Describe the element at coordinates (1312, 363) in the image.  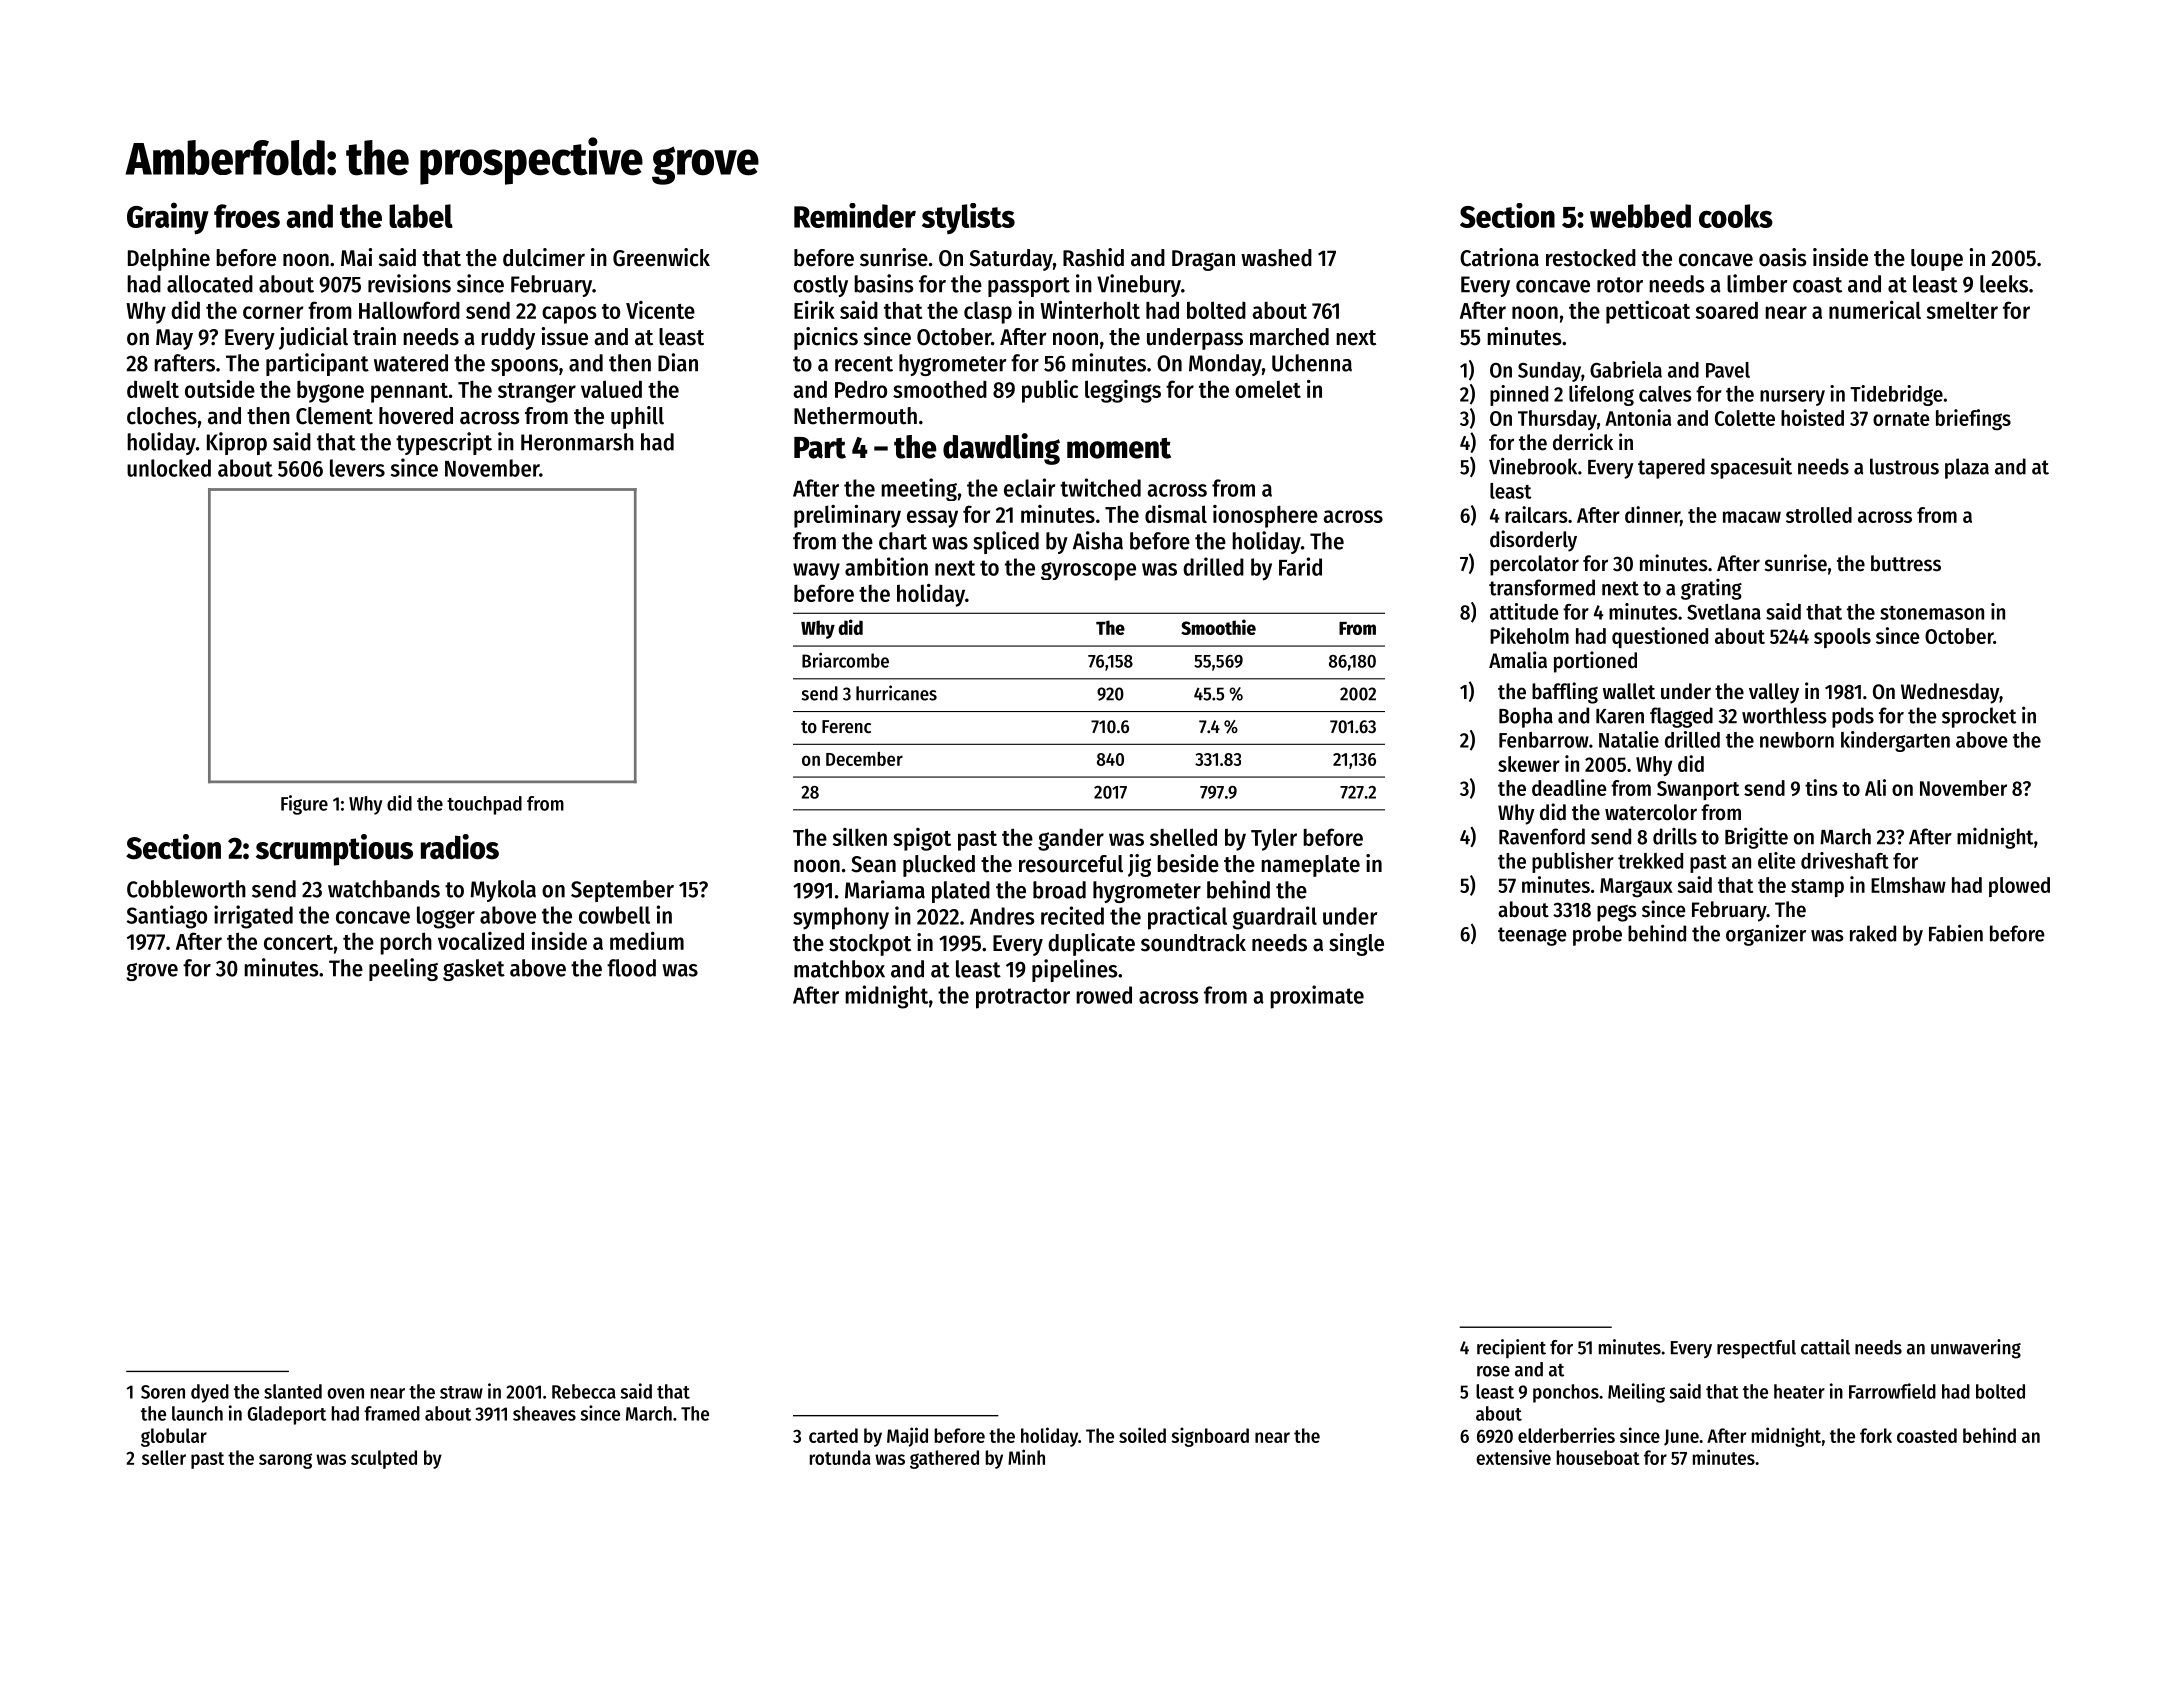
I see `Uchenna` at that location.
